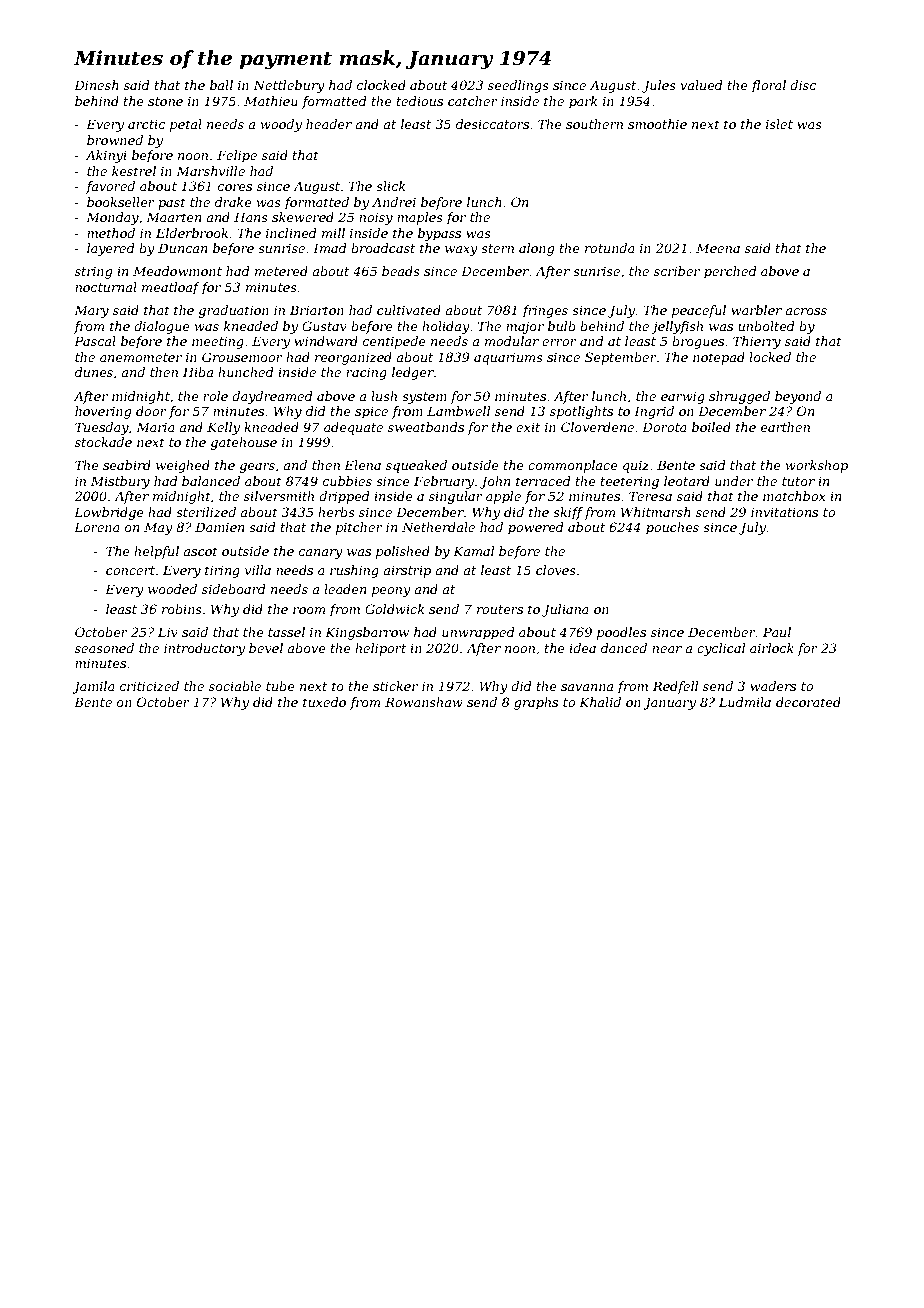 This page has width=924, height=1308. Describe the element at coordinates (206, 512) in the page. I see `sterilized` at that location.
